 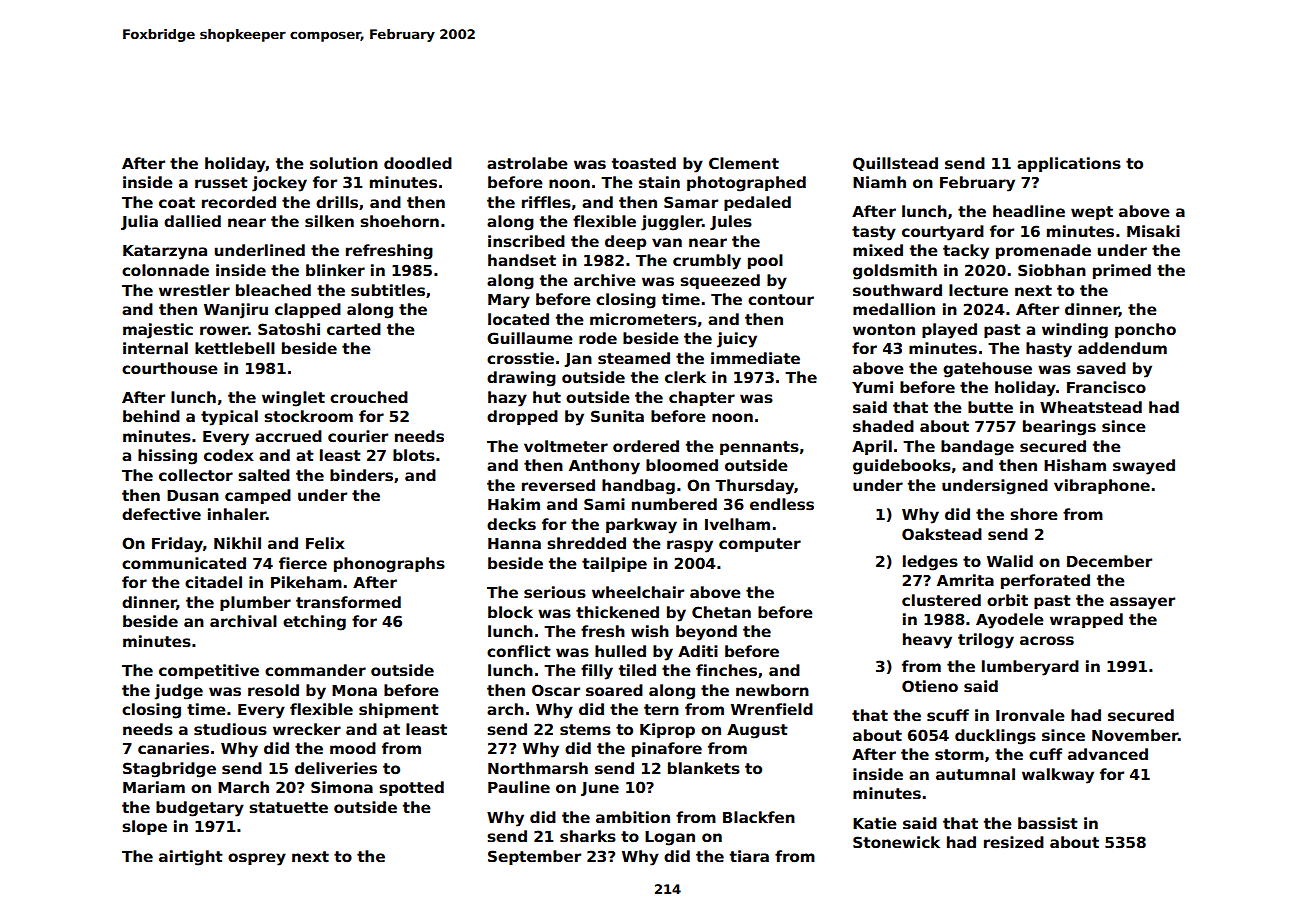 I want to click on December, so click(x=1109, y=561).
